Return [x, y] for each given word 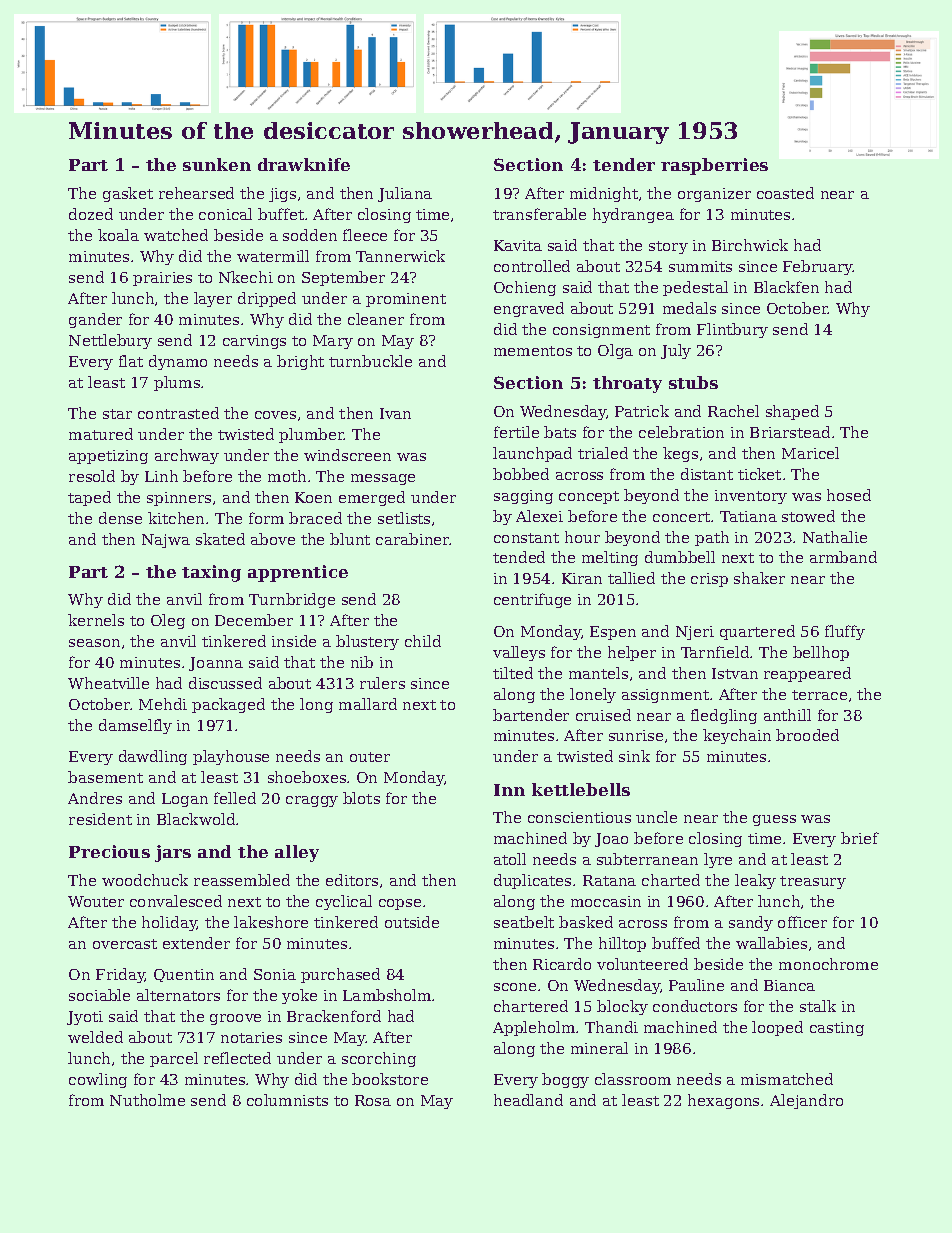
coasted [785, 193]
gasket [128, 194]
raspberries [714, 166]
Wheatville [108, 683]
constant [526, 538]
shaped [792, 412]
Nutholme [147, 1100]
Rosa [373, 1100]
